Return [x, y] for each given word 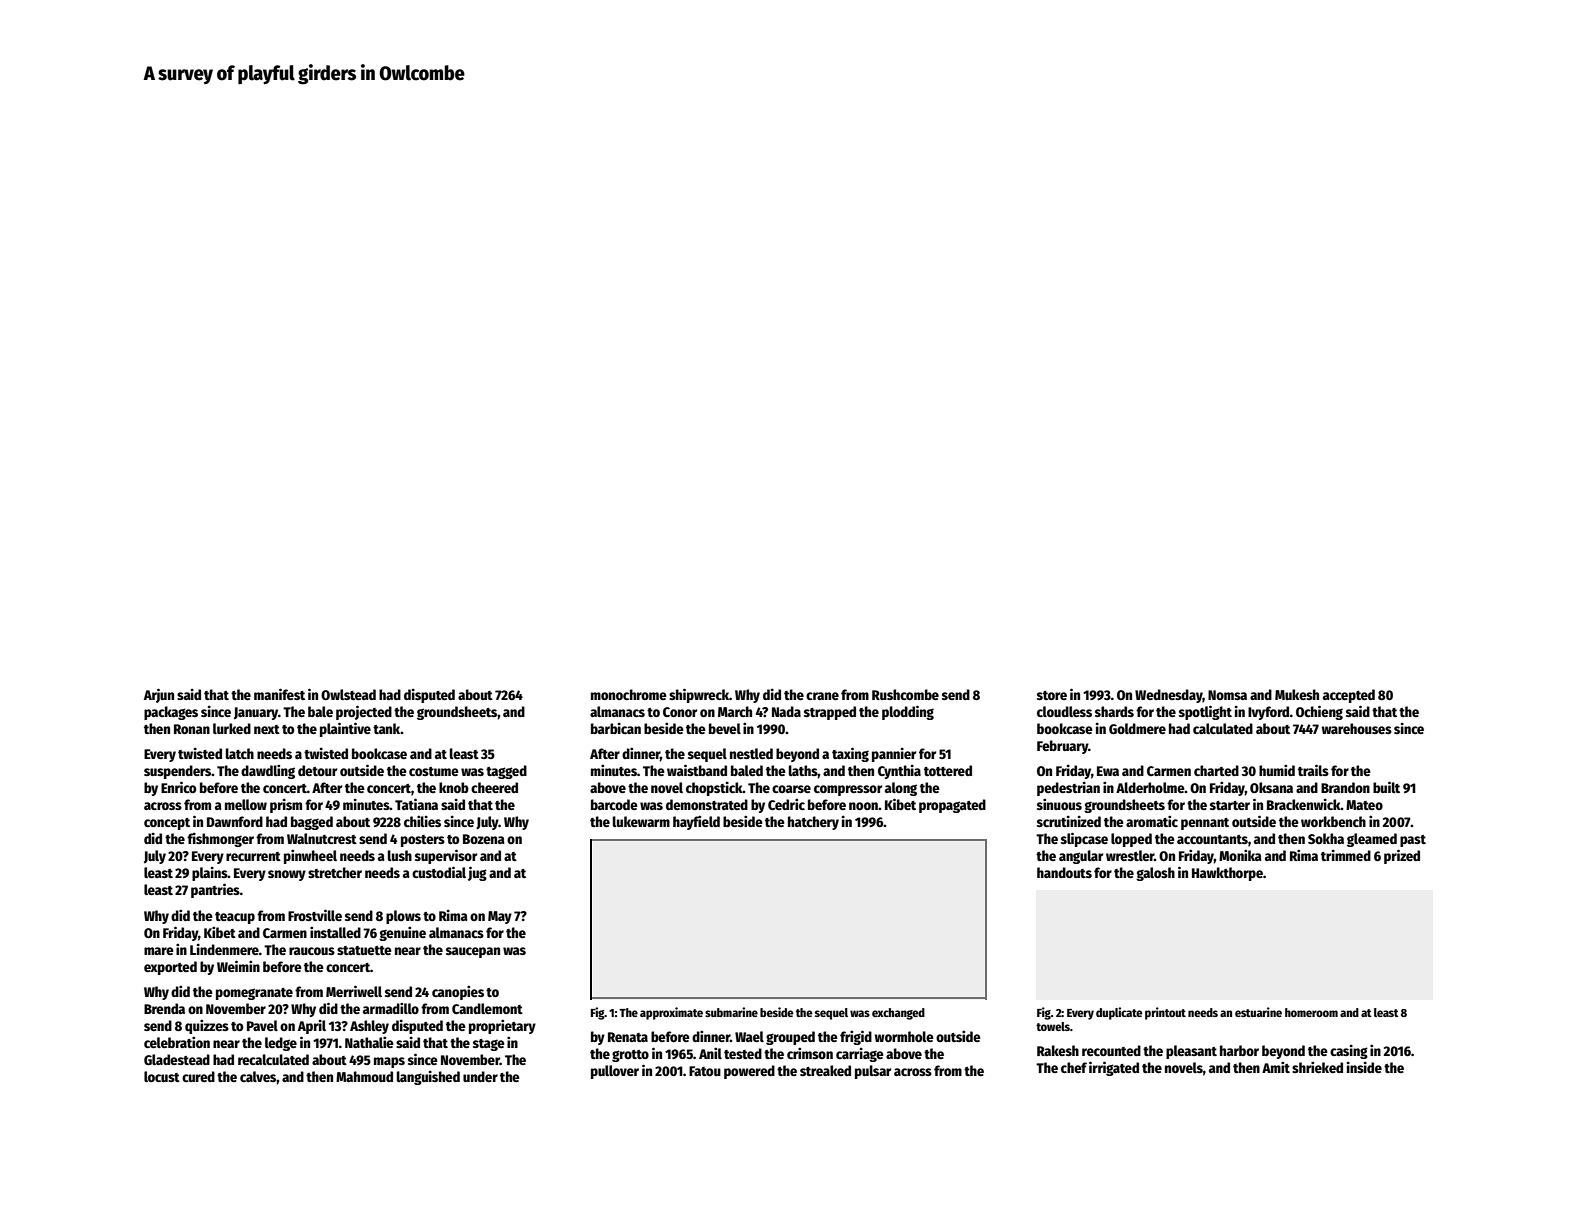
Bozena [484, 839]
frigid [856, 1037]
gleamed [1372, 840]
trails [1313, 770]
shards [1114, 711]
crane [822, 696]
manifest [279, 694]
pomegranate [254, 994]
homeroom [1311, 1012]
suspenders [178, 772]
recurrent [253, 856]
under [480, 1076]
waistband [697, 770]
